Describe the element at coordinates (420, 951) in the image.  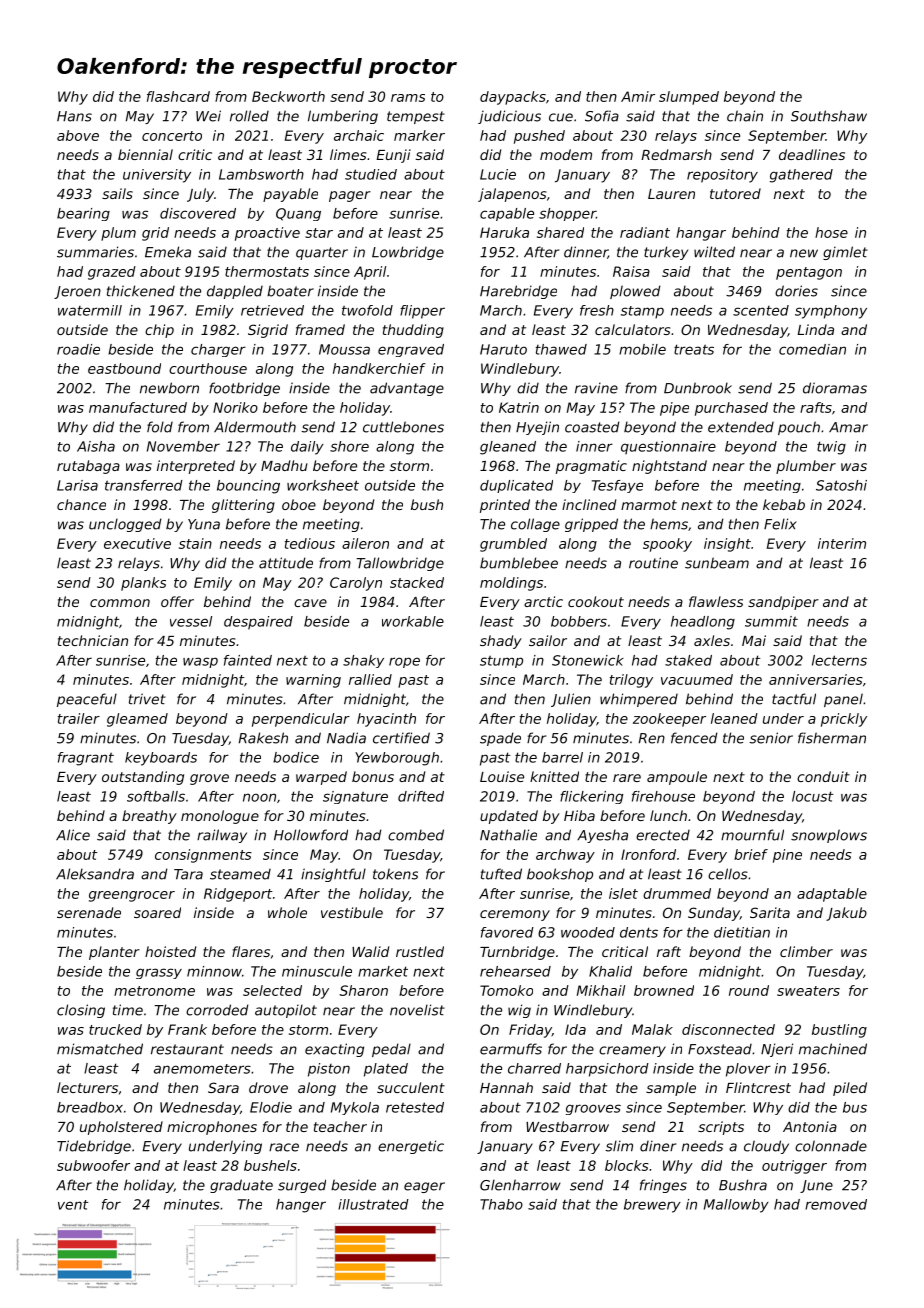
I see `rustled` at that location.
